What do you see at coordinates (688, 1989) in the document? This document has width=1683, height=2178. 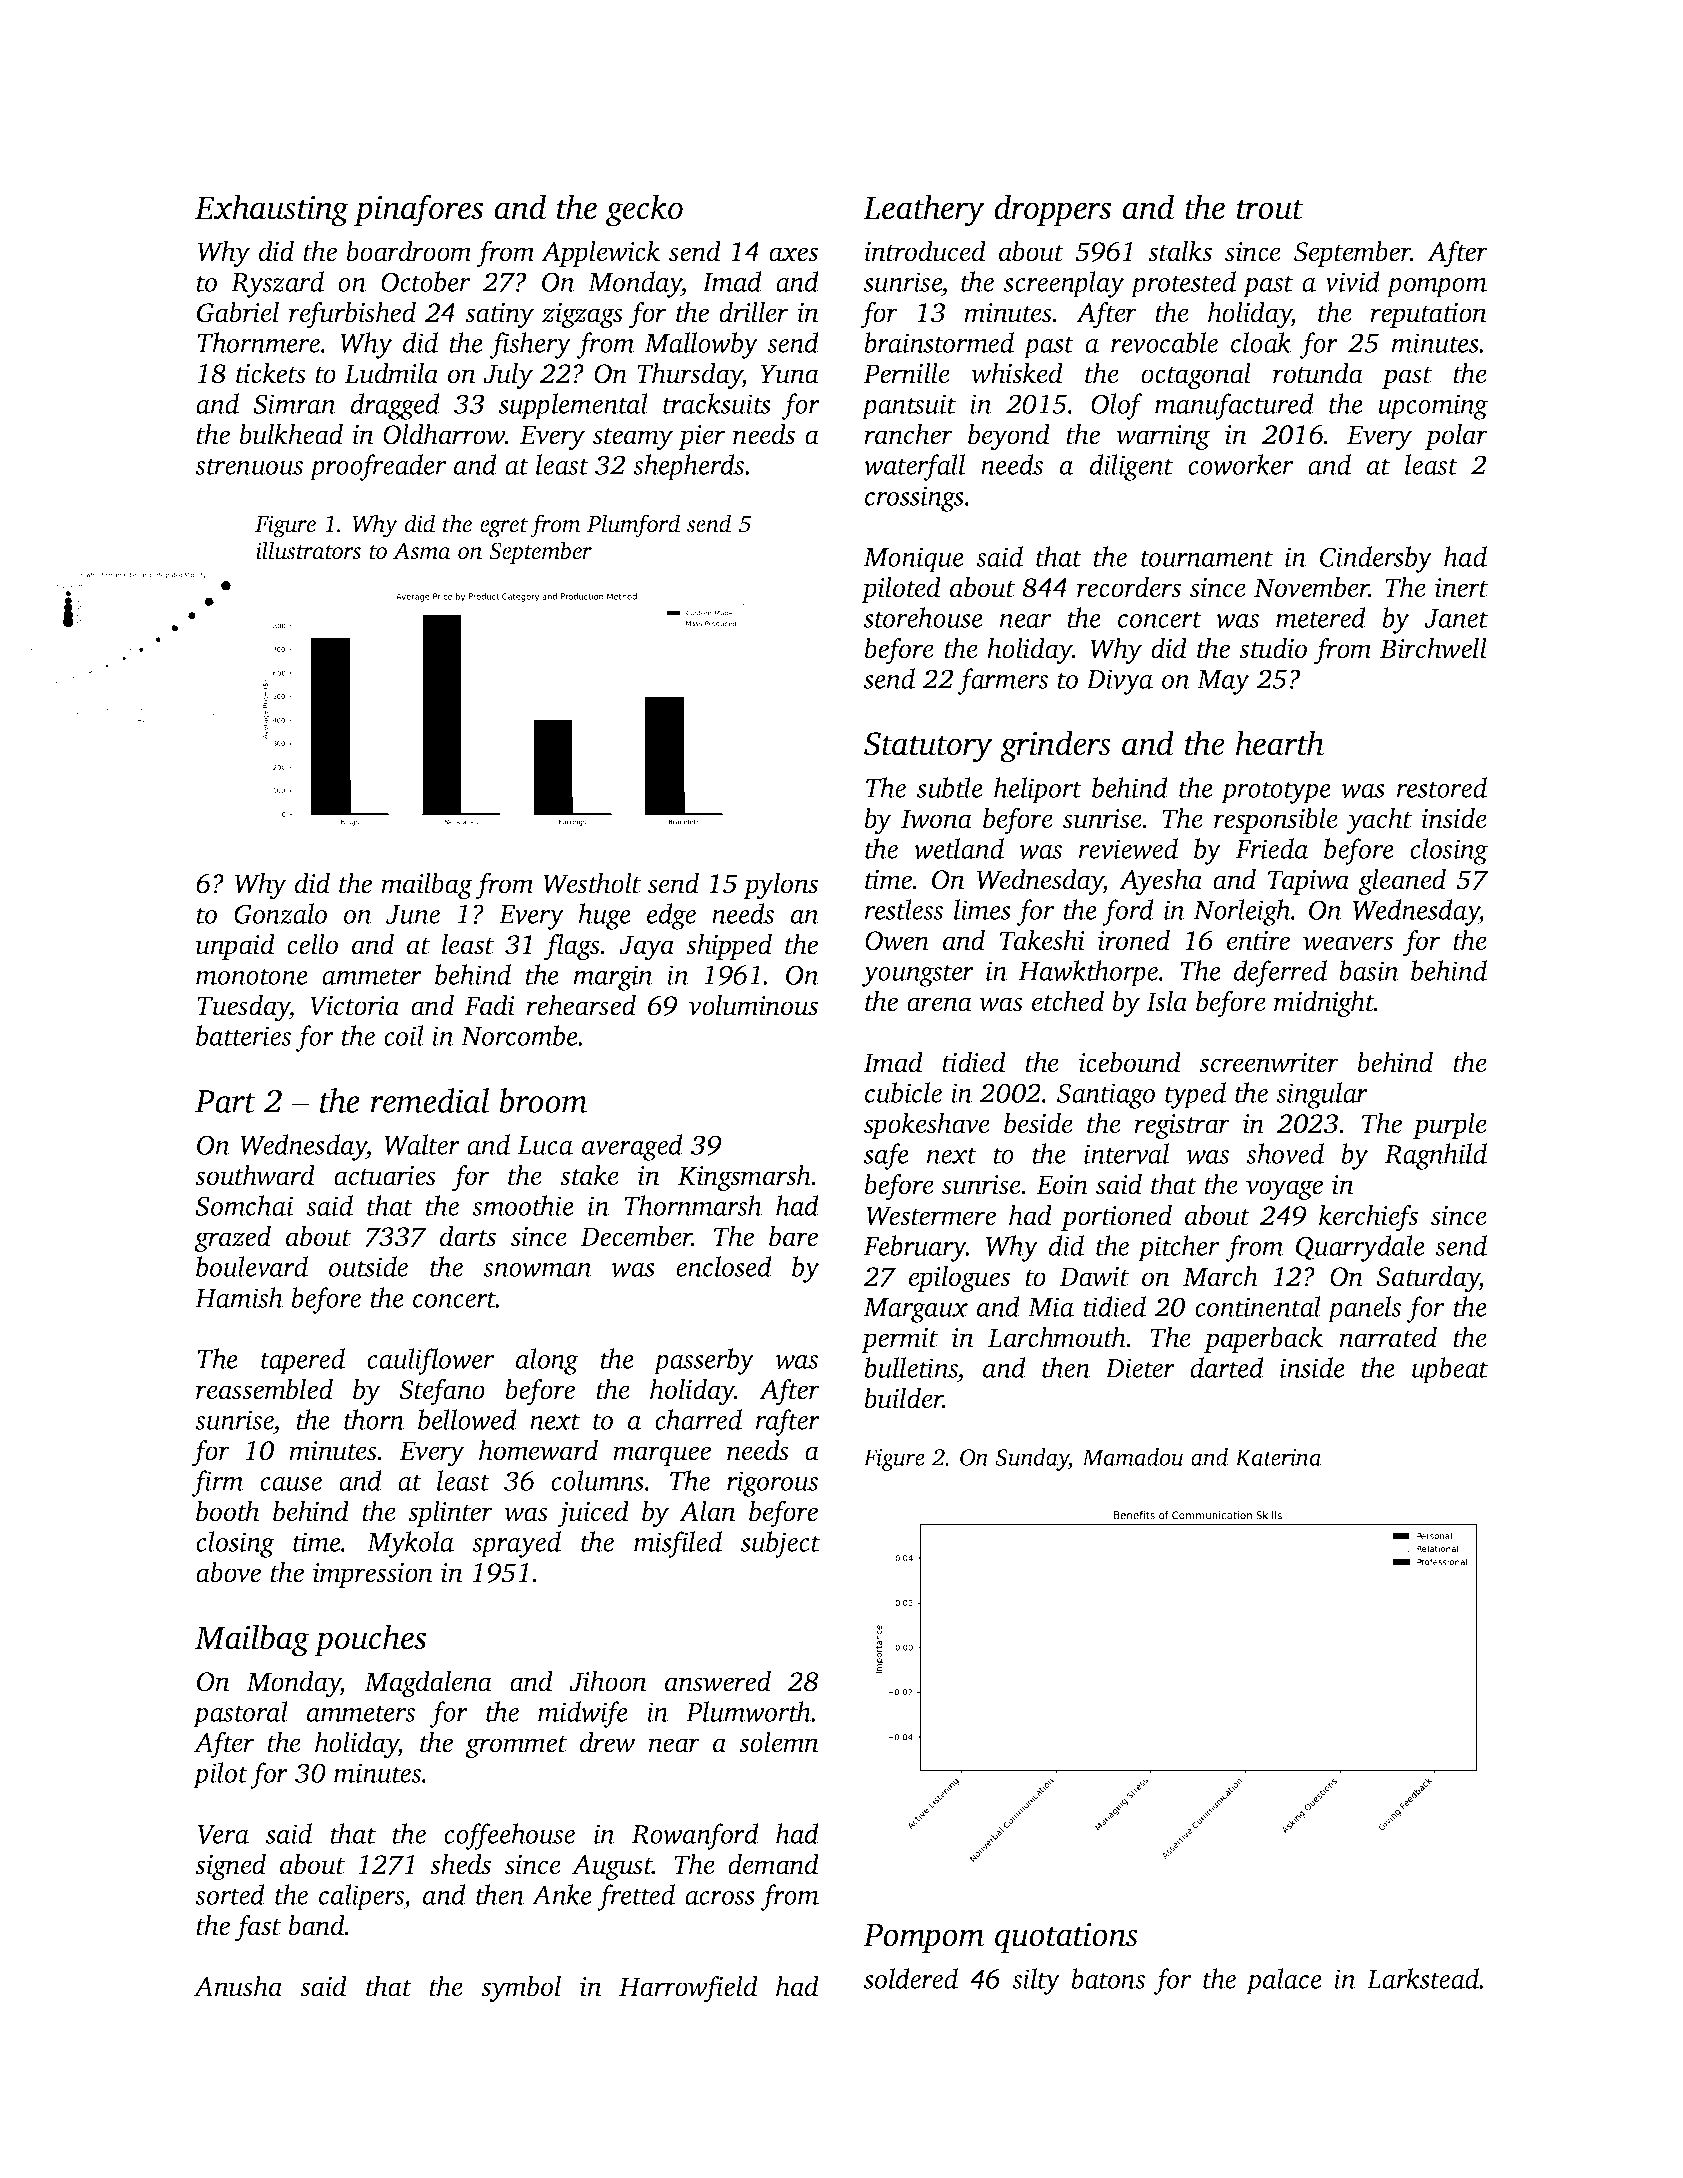 I see `Harrowfield` at bounding box center [688, 1989].
